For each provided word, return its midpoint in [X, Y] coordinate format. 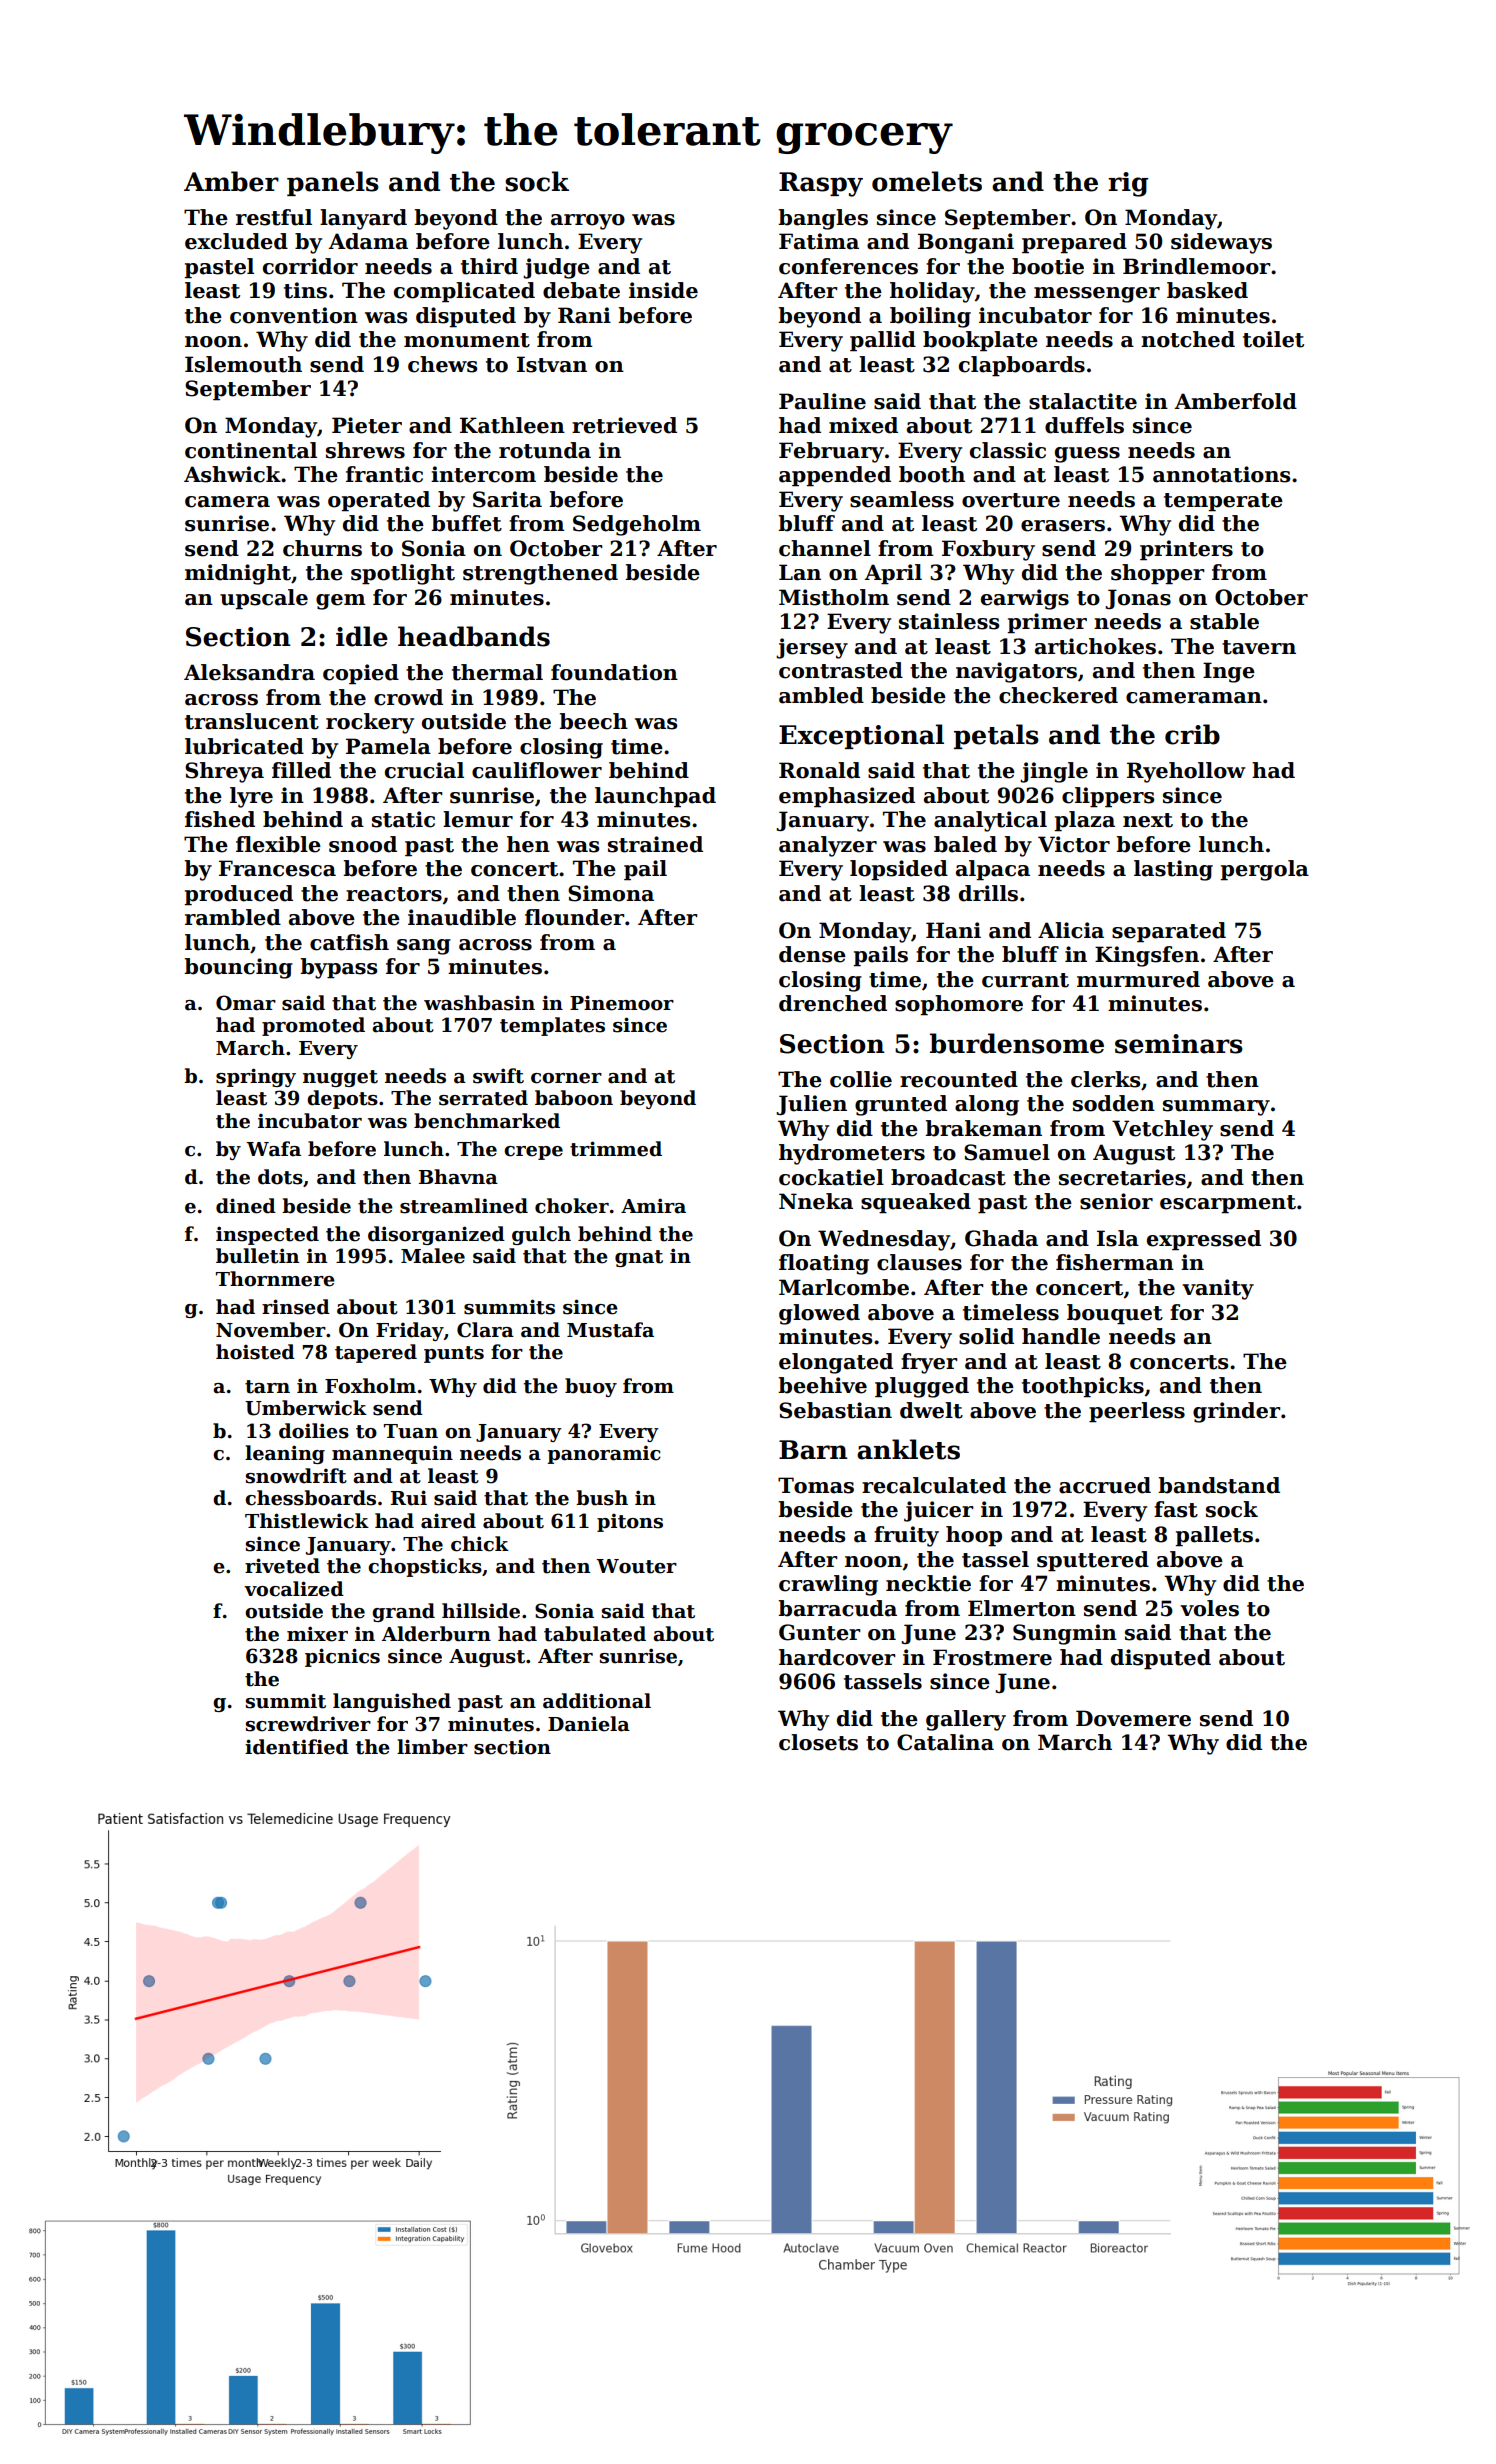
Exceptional [861, 736]
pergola [1264, 870]
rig [1128, 184]
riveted [282, 1566]
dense [812, 954]
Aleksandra [249, 672]
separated [1169, 932]
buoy [591, 1387]
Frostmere [992, 1657]
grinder [1236, 1412]
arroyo [588, 222]
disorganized [436, 1235]
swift [498, 1076]
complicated [464, 292]
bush [602, 1498]
